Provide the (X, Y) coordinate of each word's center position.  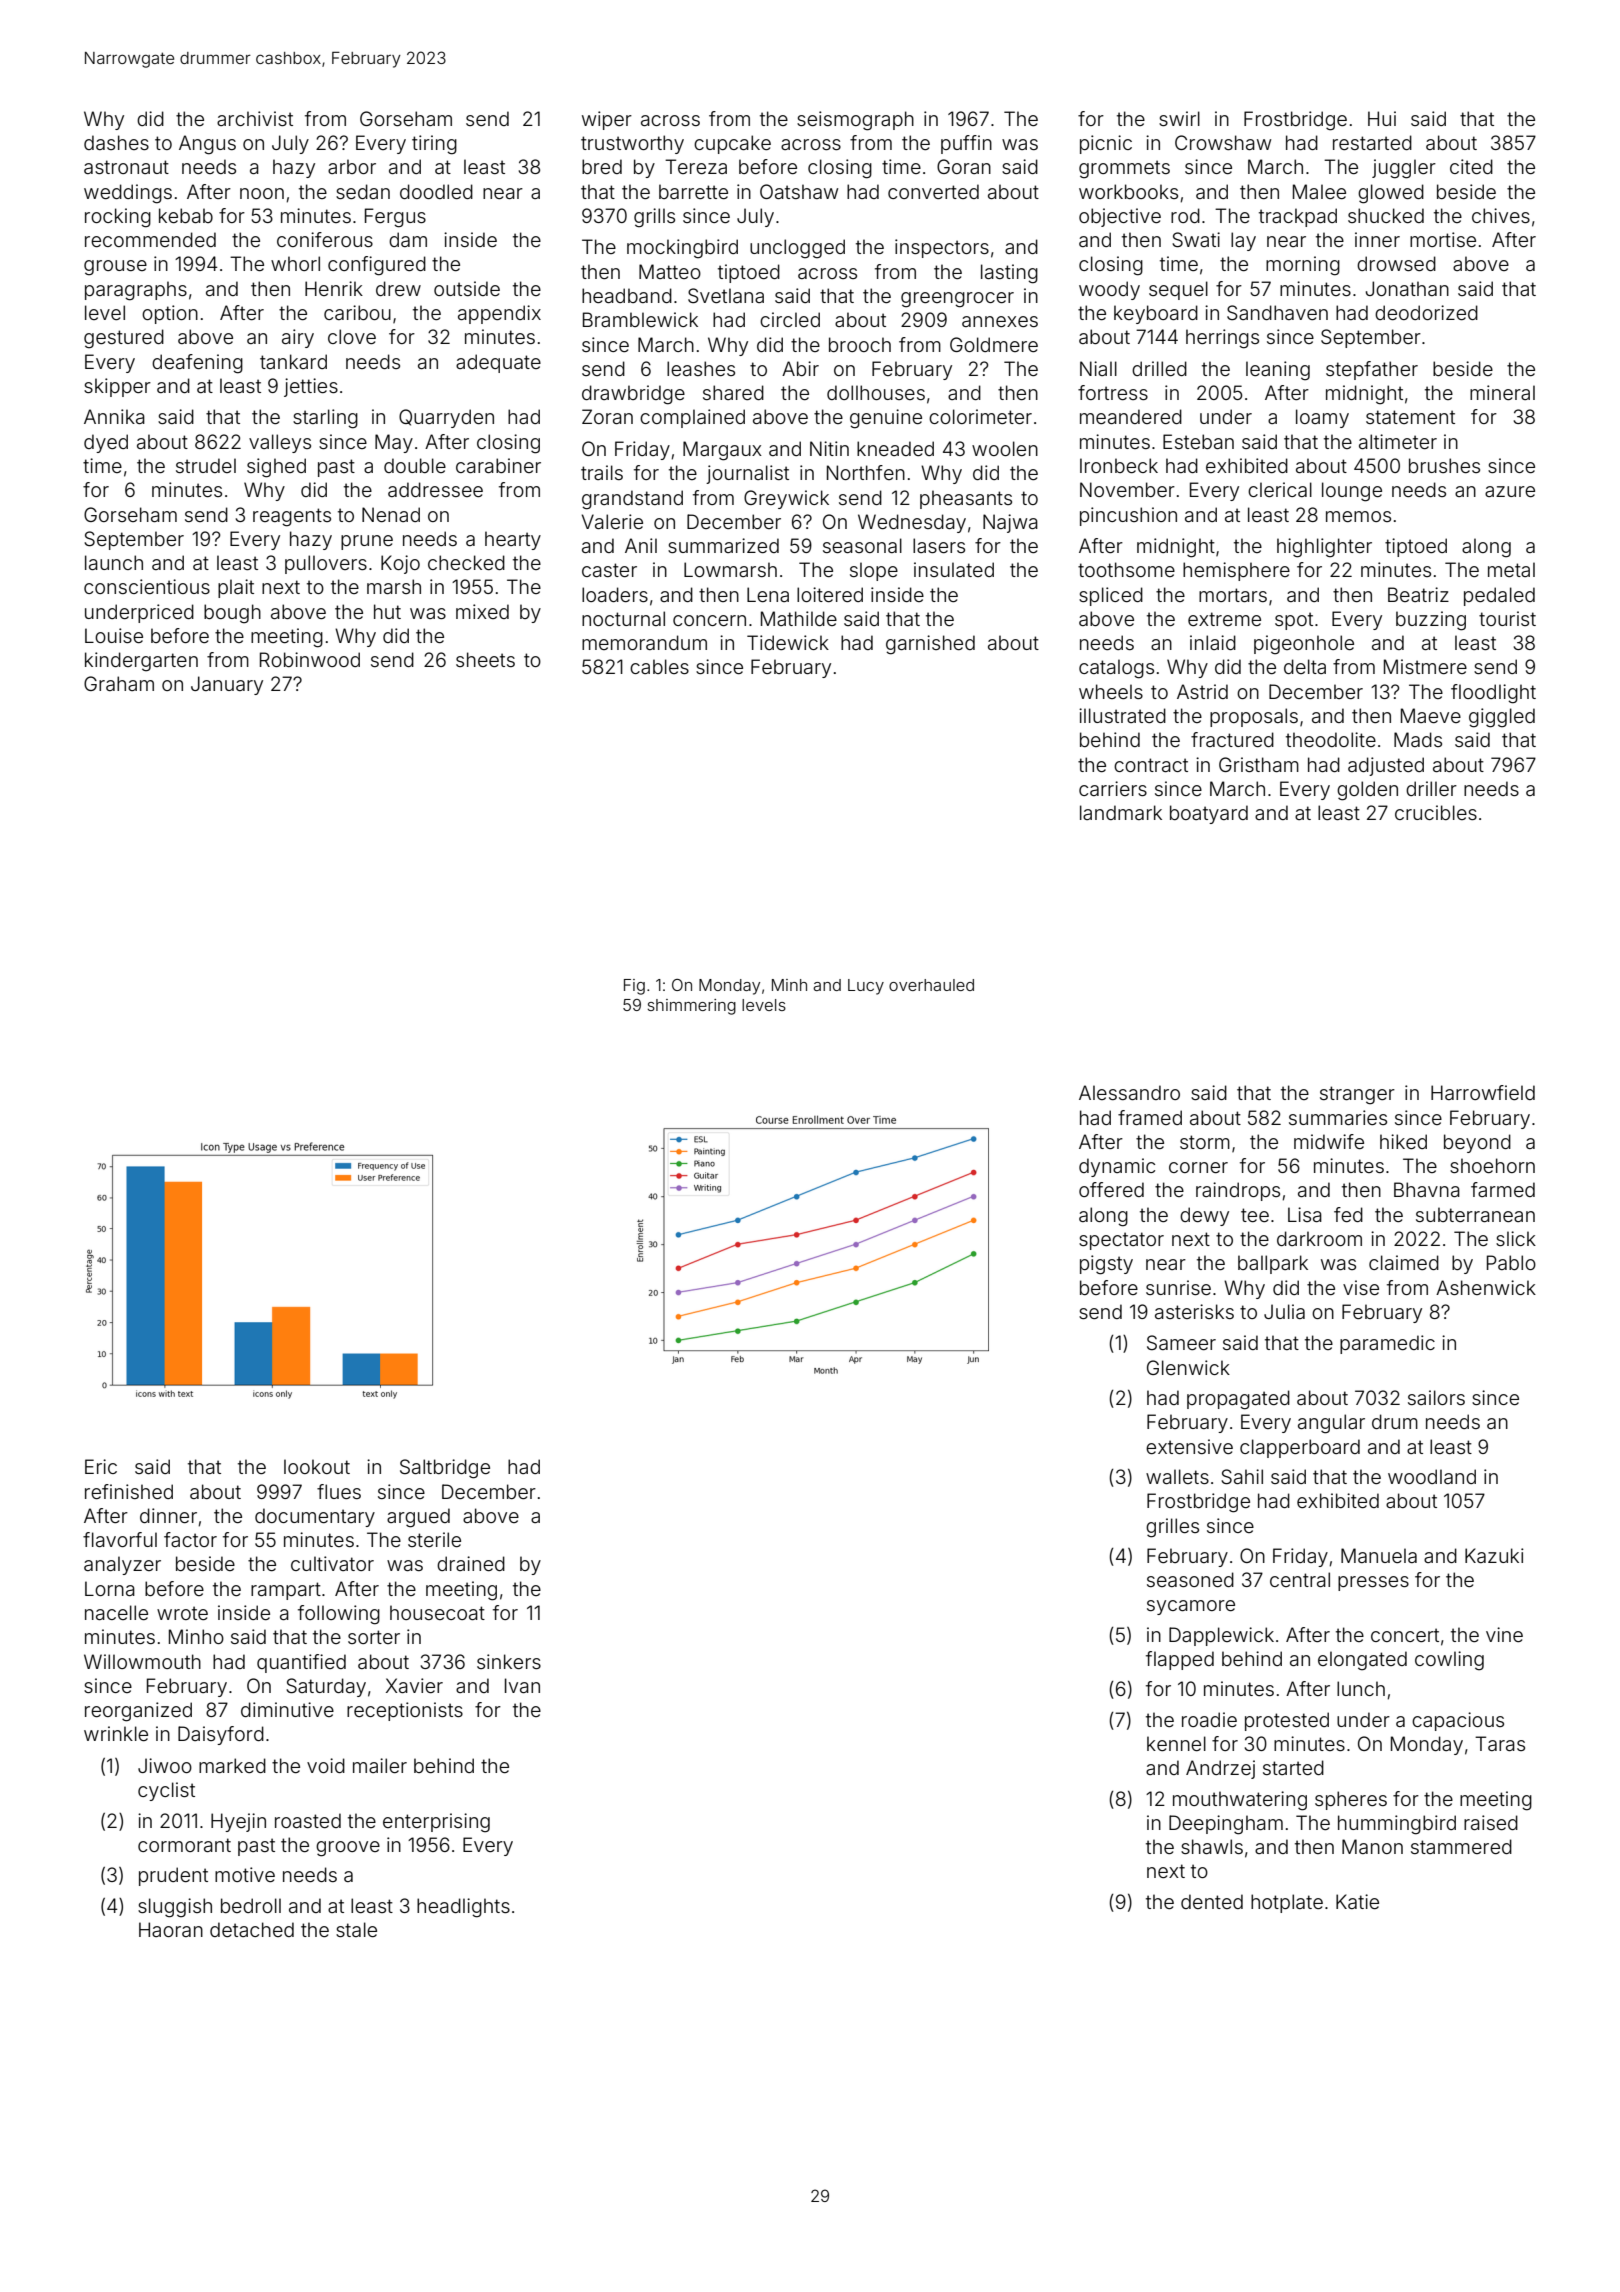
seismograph (855, 121)
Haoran (171, 1929)
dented (1212, 1901)
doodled (436, 191)
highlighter (1324, 548)
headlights (463, 1908)
